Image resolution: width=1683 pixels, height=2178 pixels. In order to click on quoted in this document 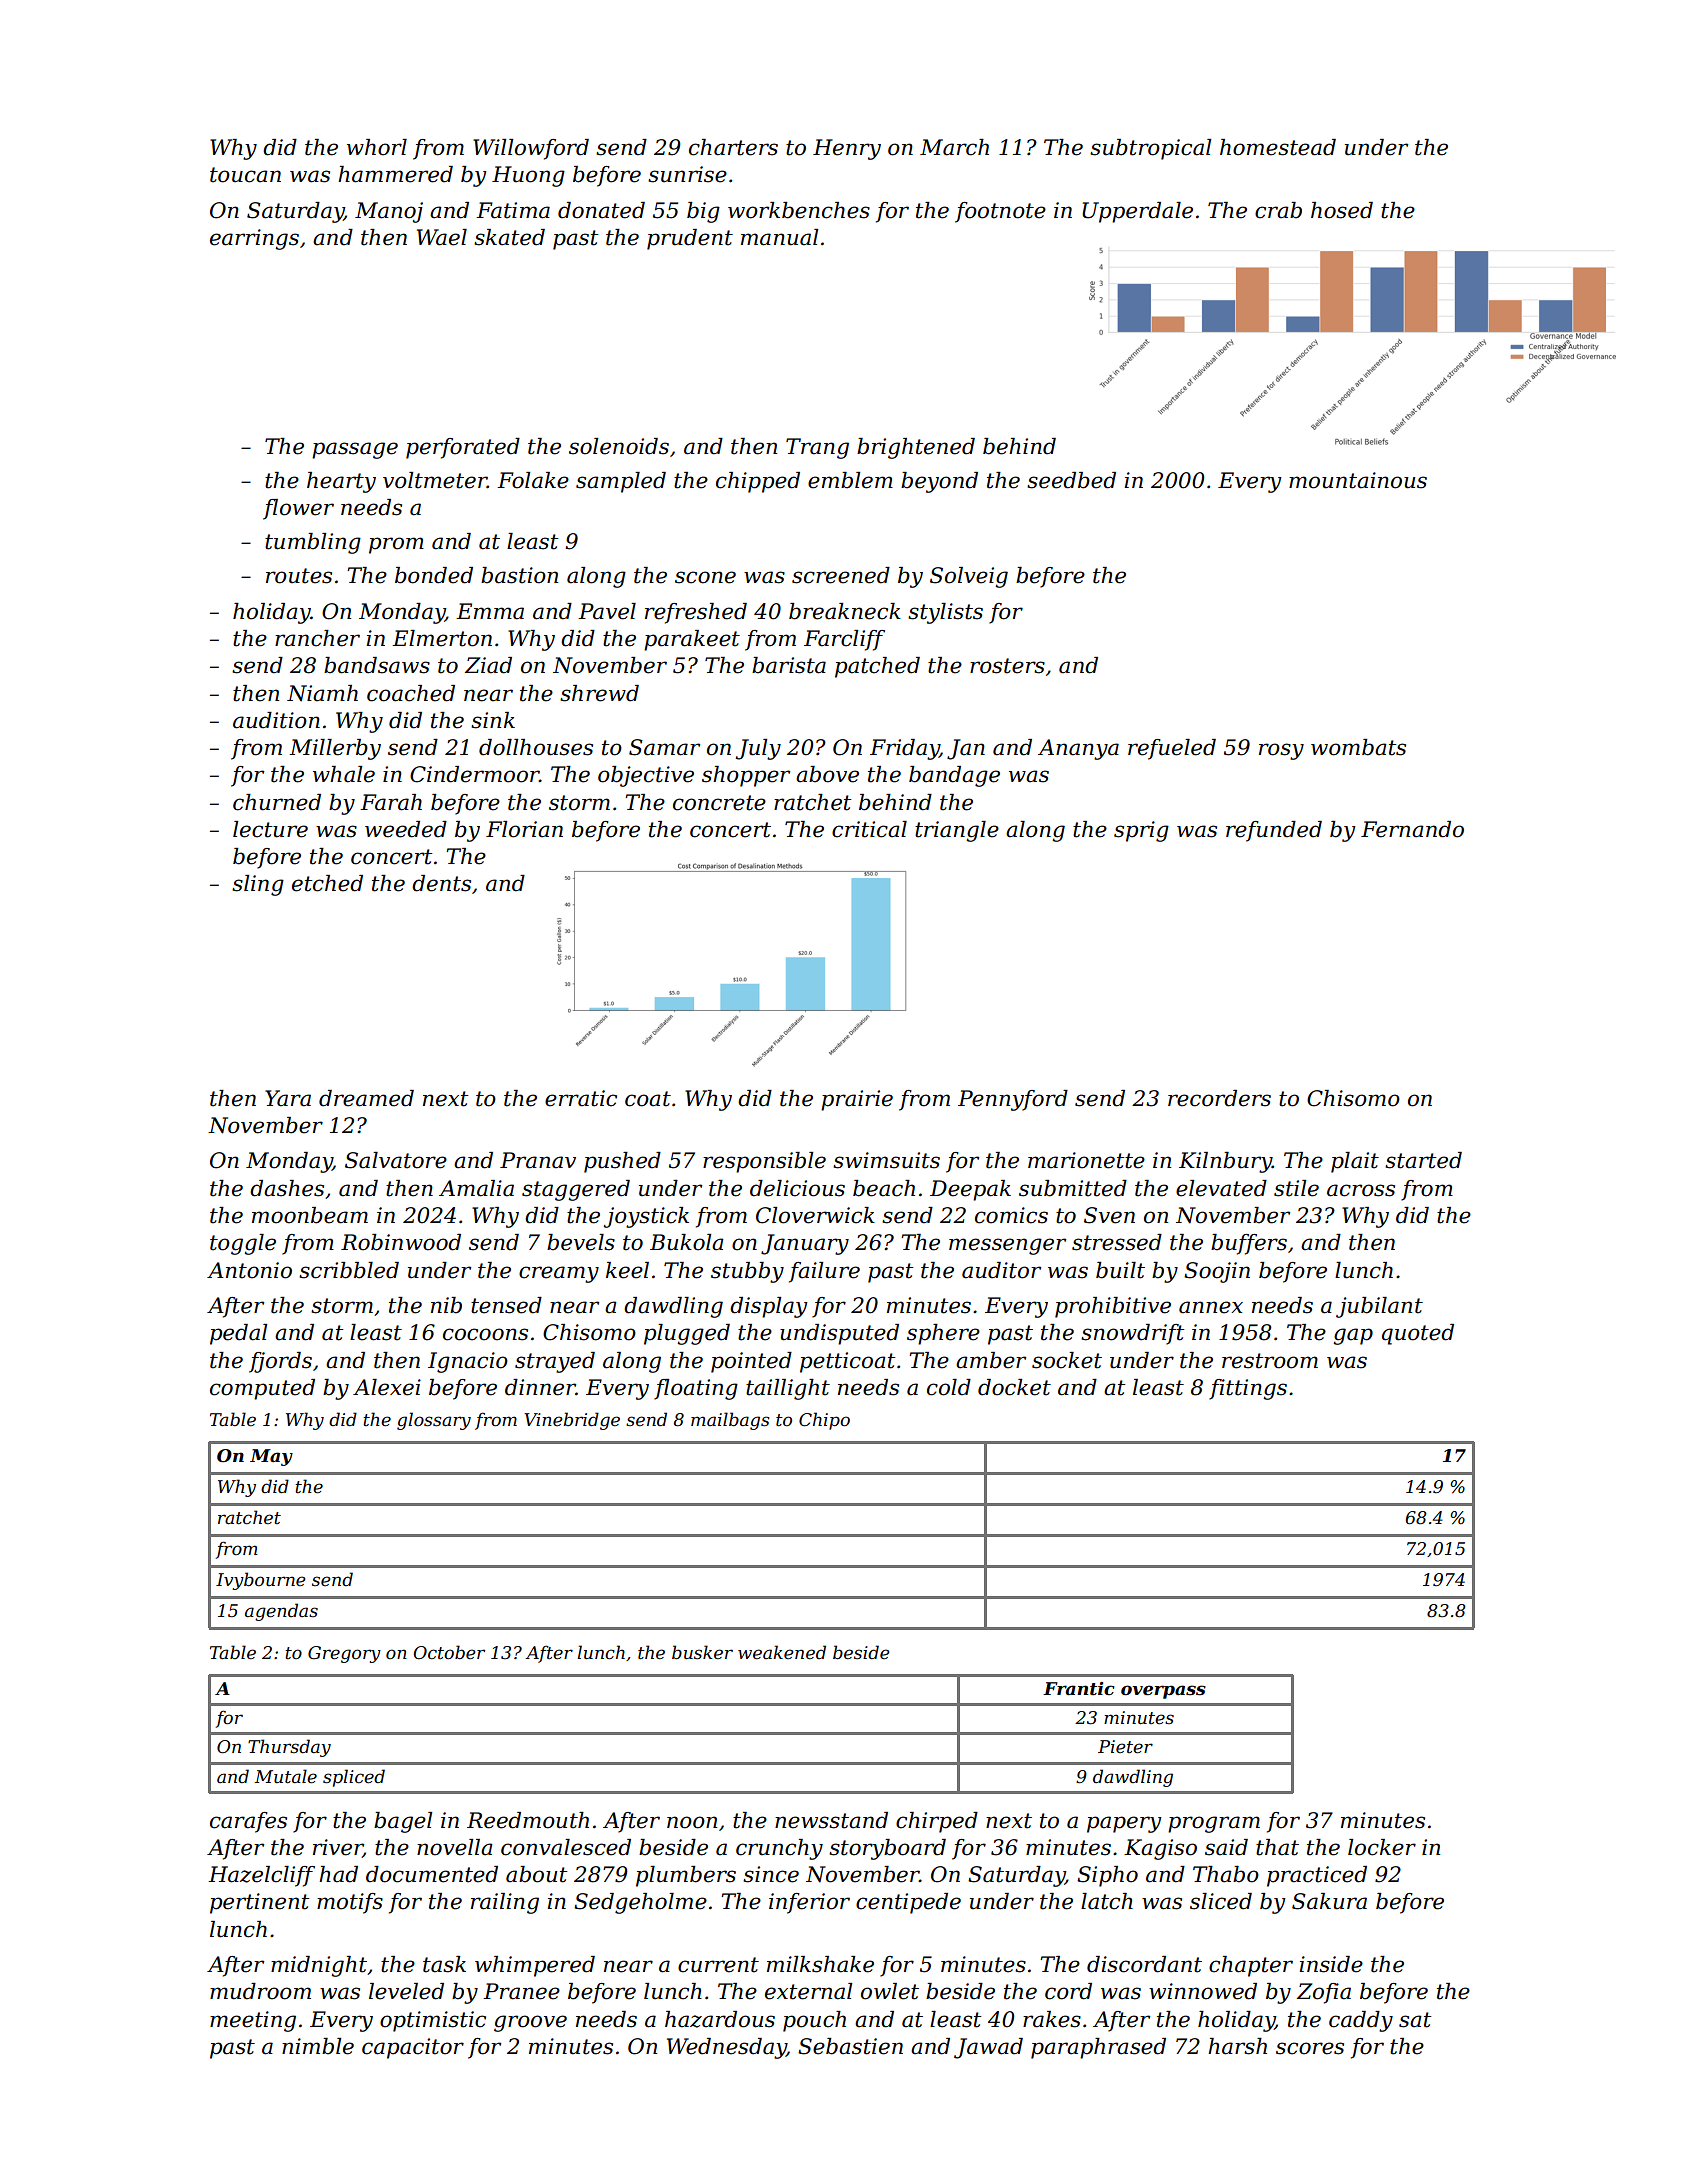, I will do `click(1418, 1334)`.
